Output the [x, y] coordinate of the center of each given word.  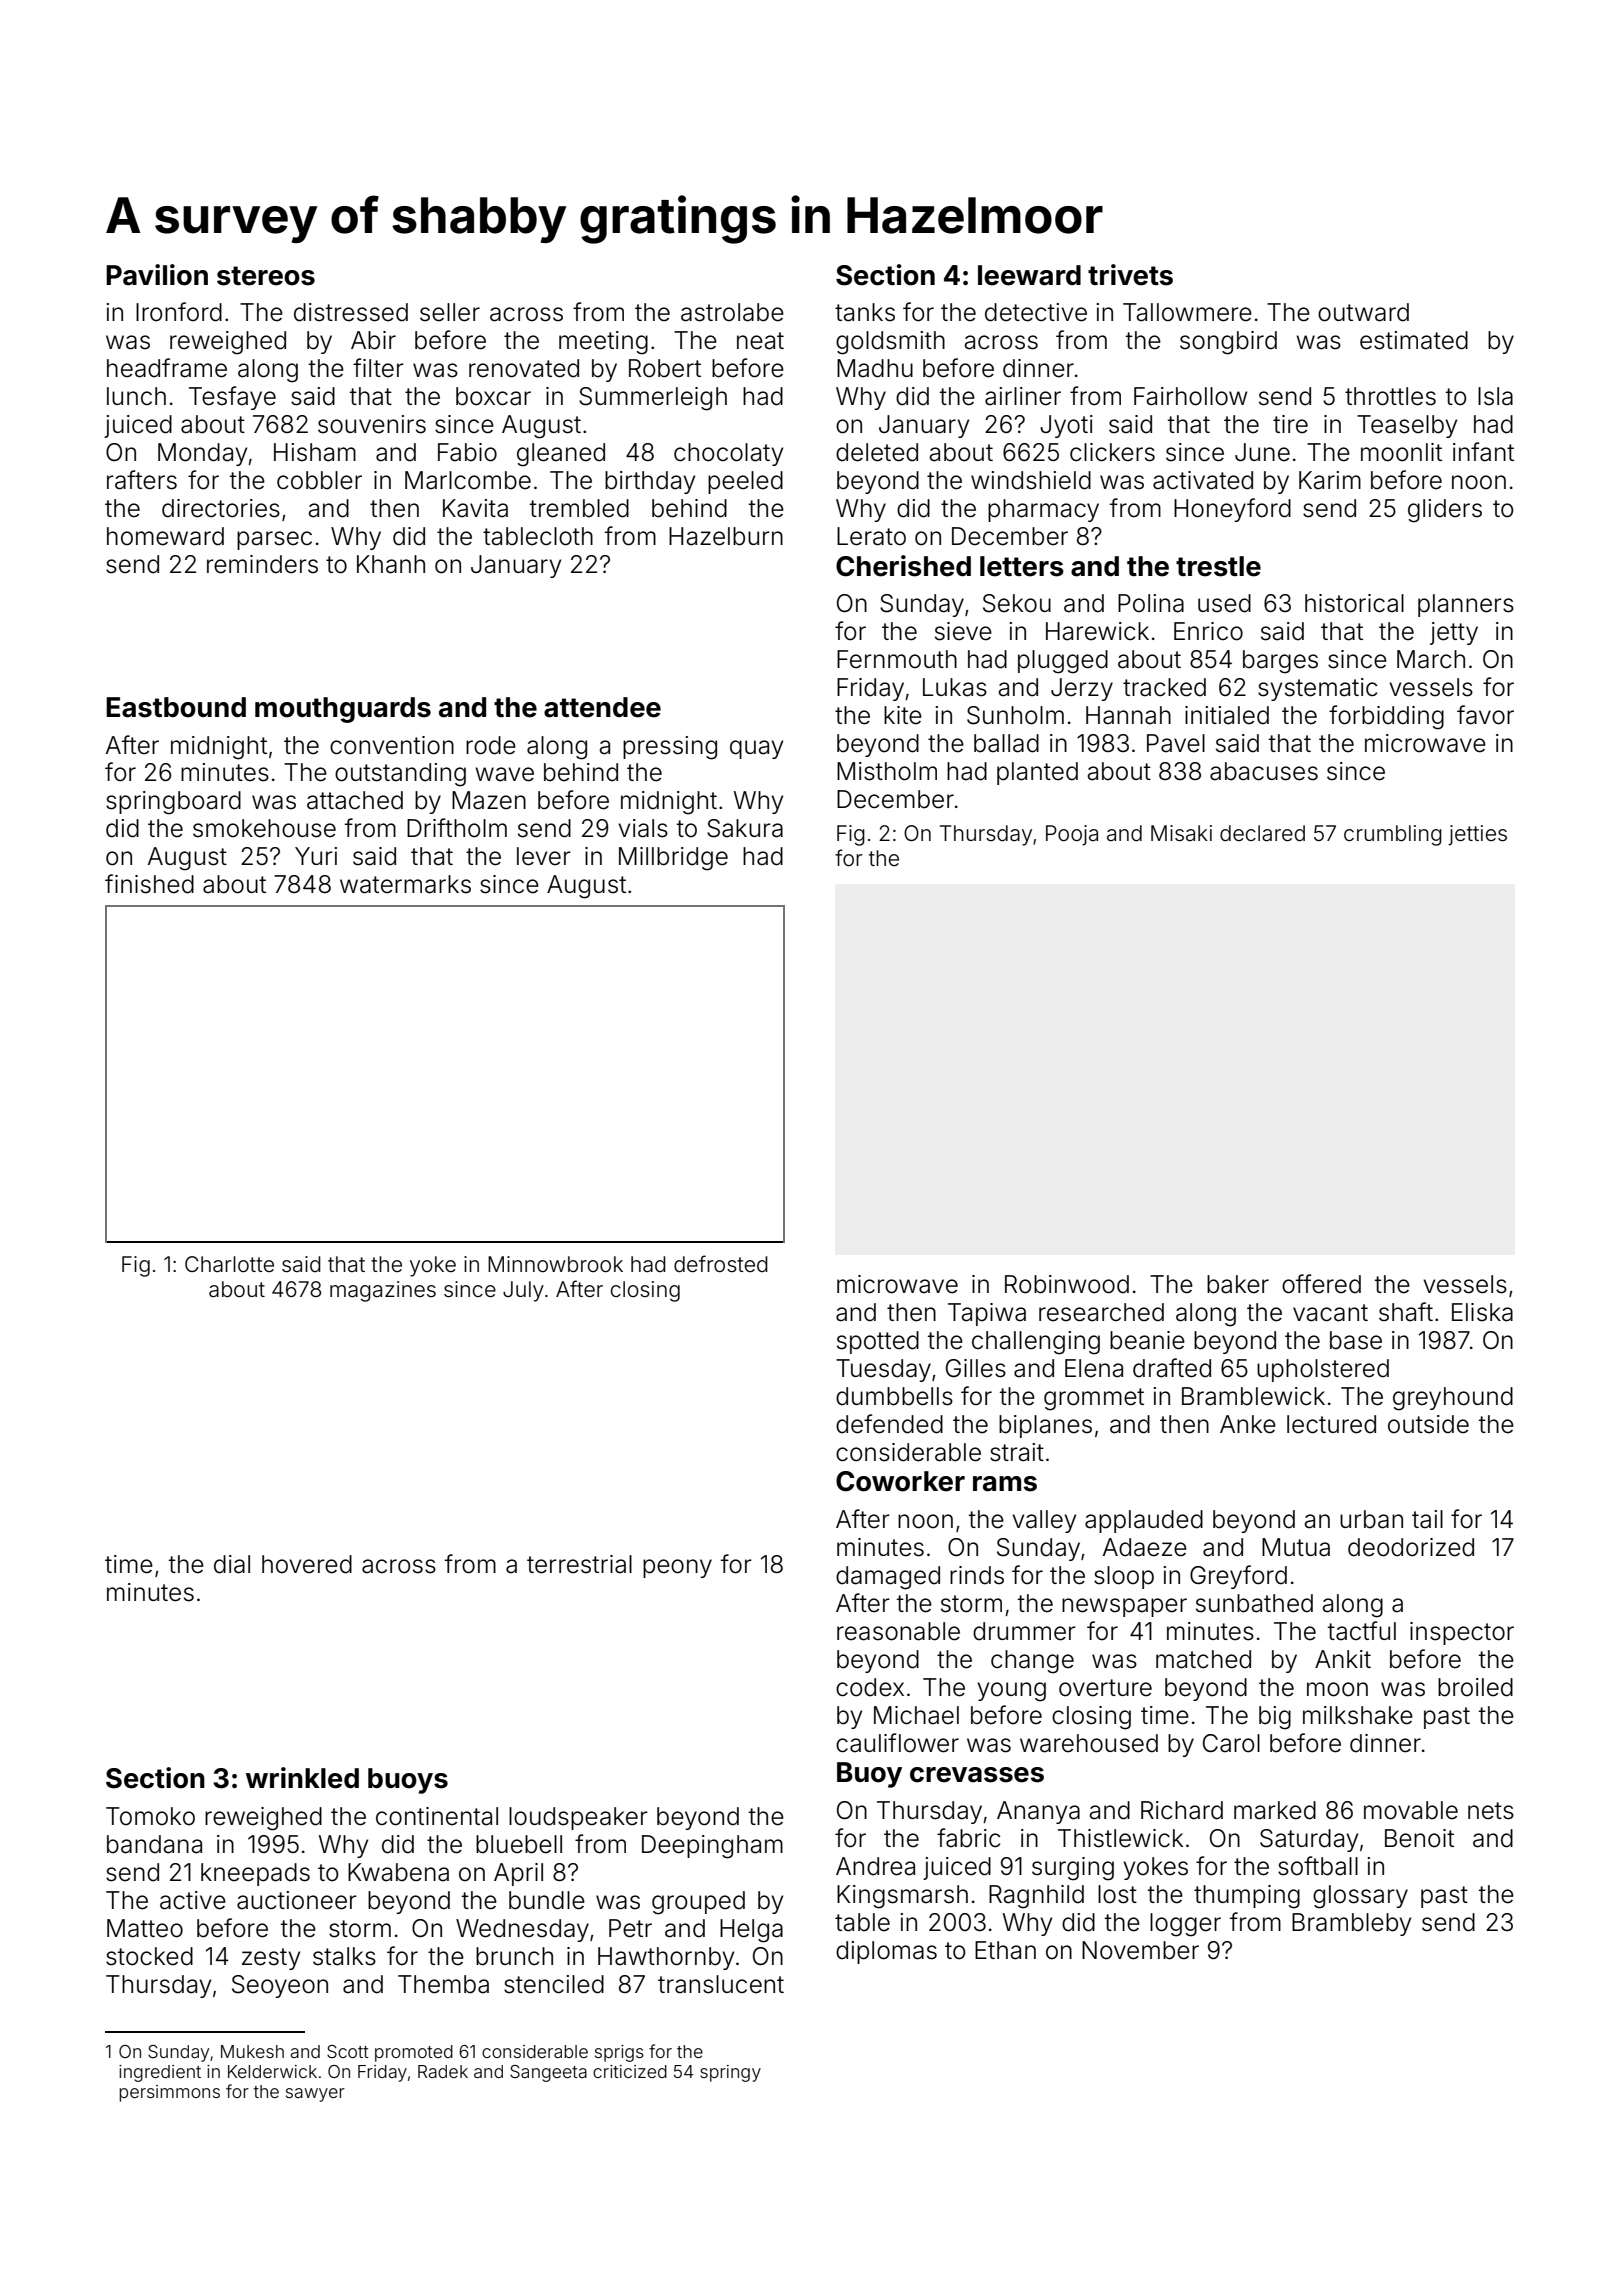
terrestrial [579, 1564]
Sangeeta [548, 2073]
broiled [1475, 1687]
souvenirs [372, 424]
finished [149, 884]
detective [1036, 312]
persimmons [169, 2093]
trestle [1218, 566]
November [1140, 1950]
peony [677, 1568]
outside [1428, 1424]
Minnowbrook [555, 1264]
